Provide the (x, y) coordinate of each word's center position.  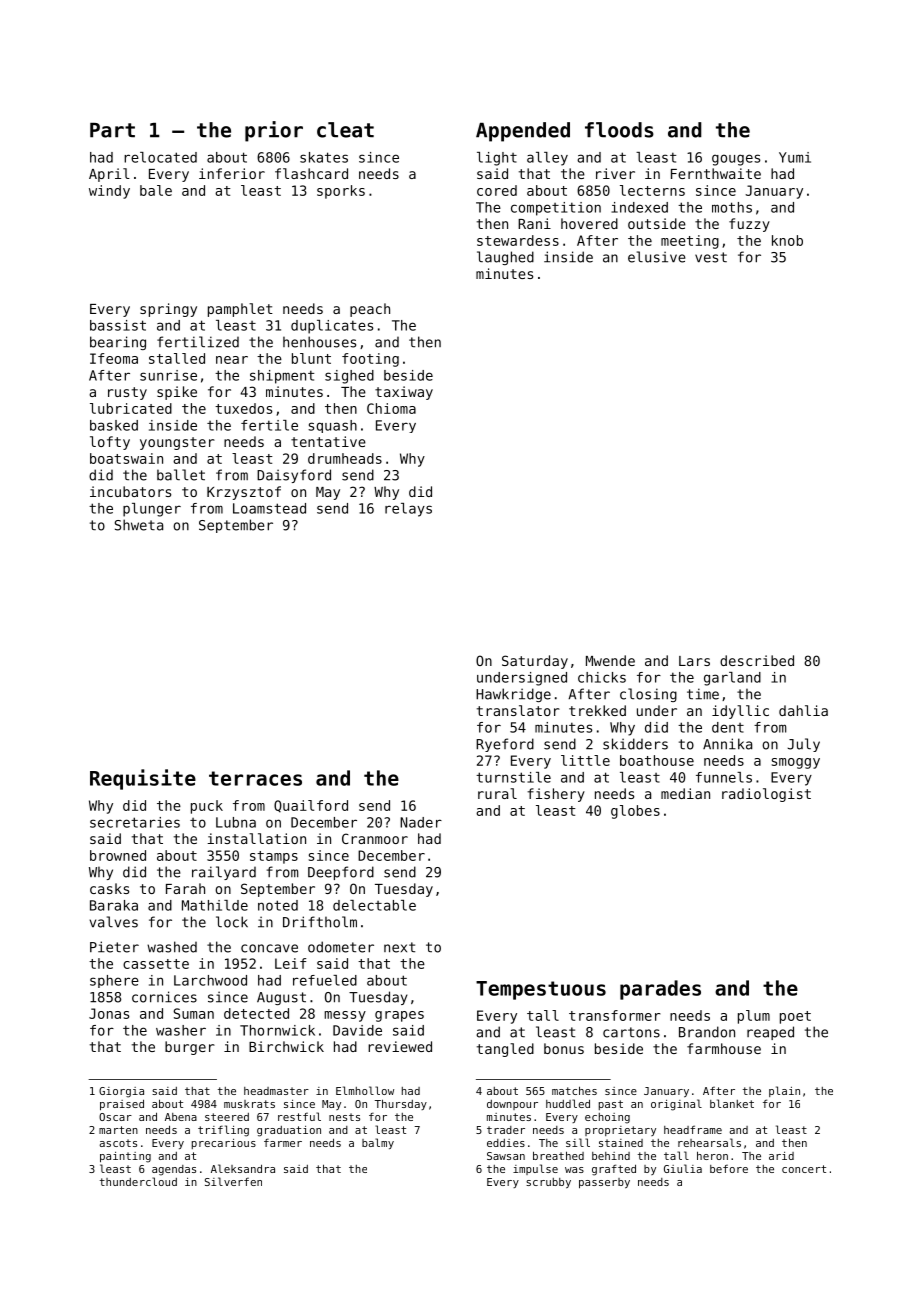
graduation (289, 1131)
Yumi (795, 157)
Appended (523, 132)
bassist (118, 325)
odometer (341, 947)
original (676, 1105)
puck (207, 807)
